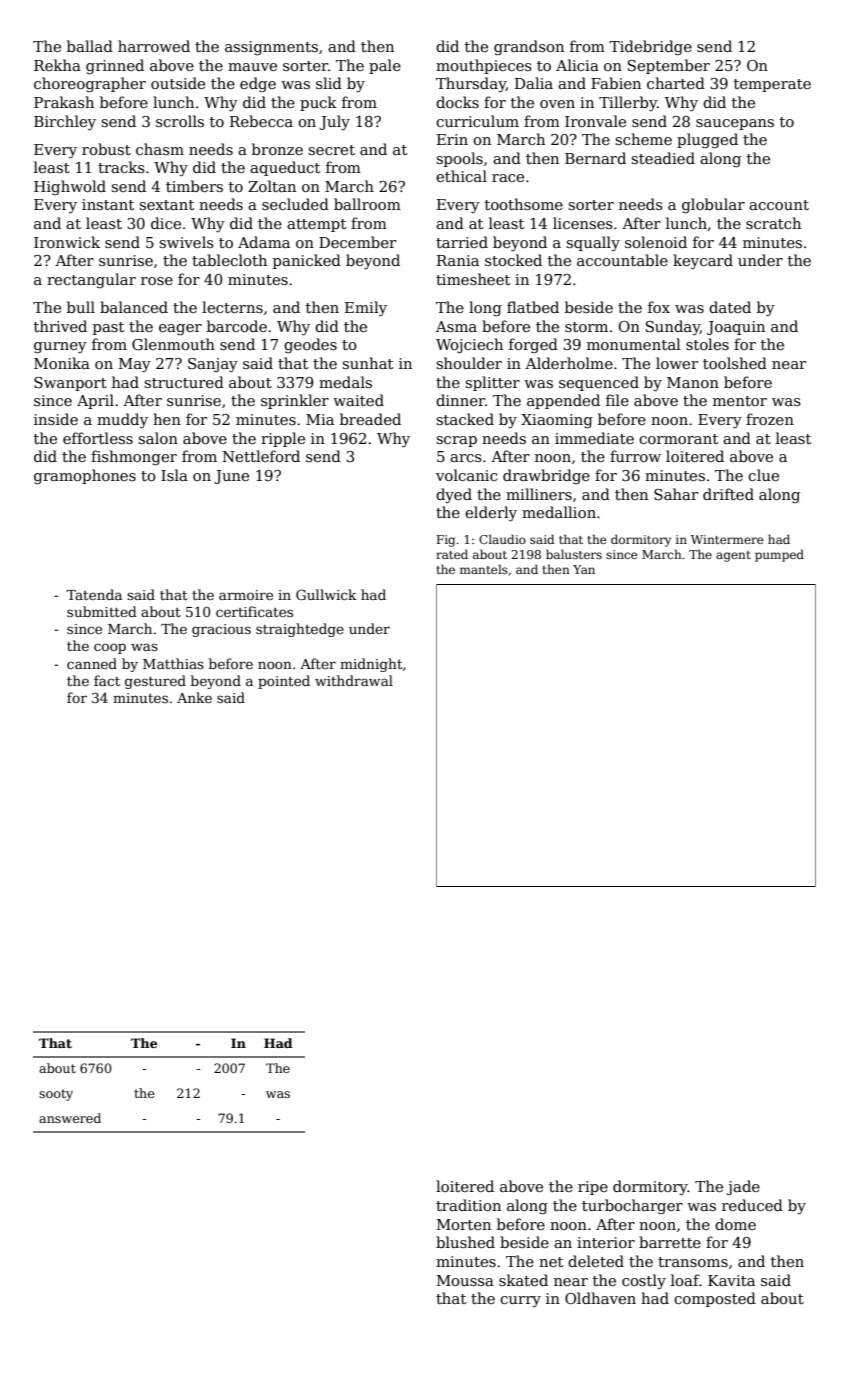 Image resolution: width=849 pixels, height=1400 pixels. What do you see at coordinates (194, 697) in the page?
I see `Anke` at bounding box center [194, 697].
